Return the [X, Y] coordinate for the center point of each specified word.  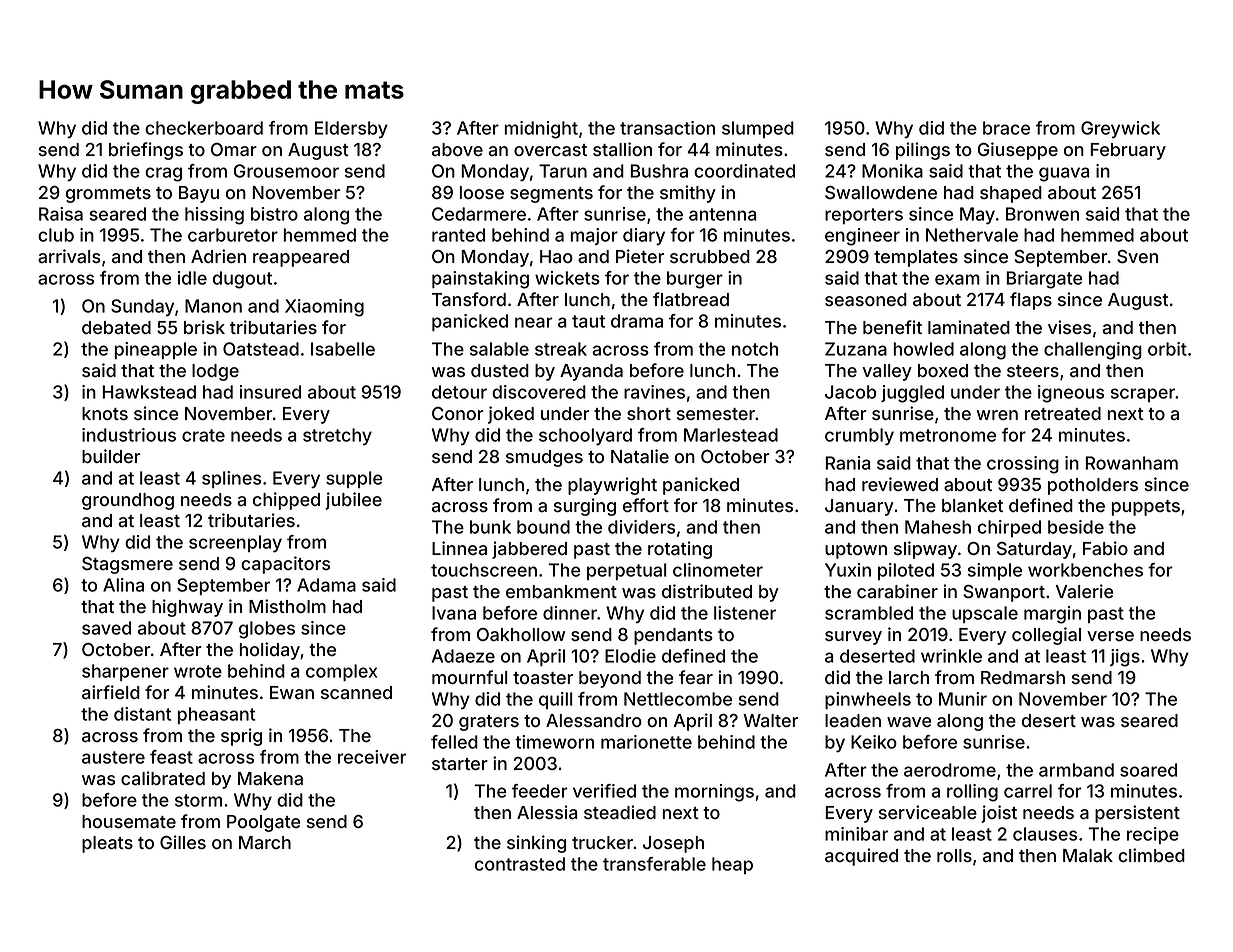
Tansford [469, 299]
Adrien [218, 256]
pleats [107, 844]
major [594, 236]
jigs [1125, 658]
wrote [198, 671]
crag [163, 174]
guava [1064, 174]
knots [105, 413]
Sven [1137, 256]
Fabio [1105, 548]
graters [489, 723]
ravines [654, 392]
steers [1033, 371]
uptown [856, 551]
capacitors [285, 565]
